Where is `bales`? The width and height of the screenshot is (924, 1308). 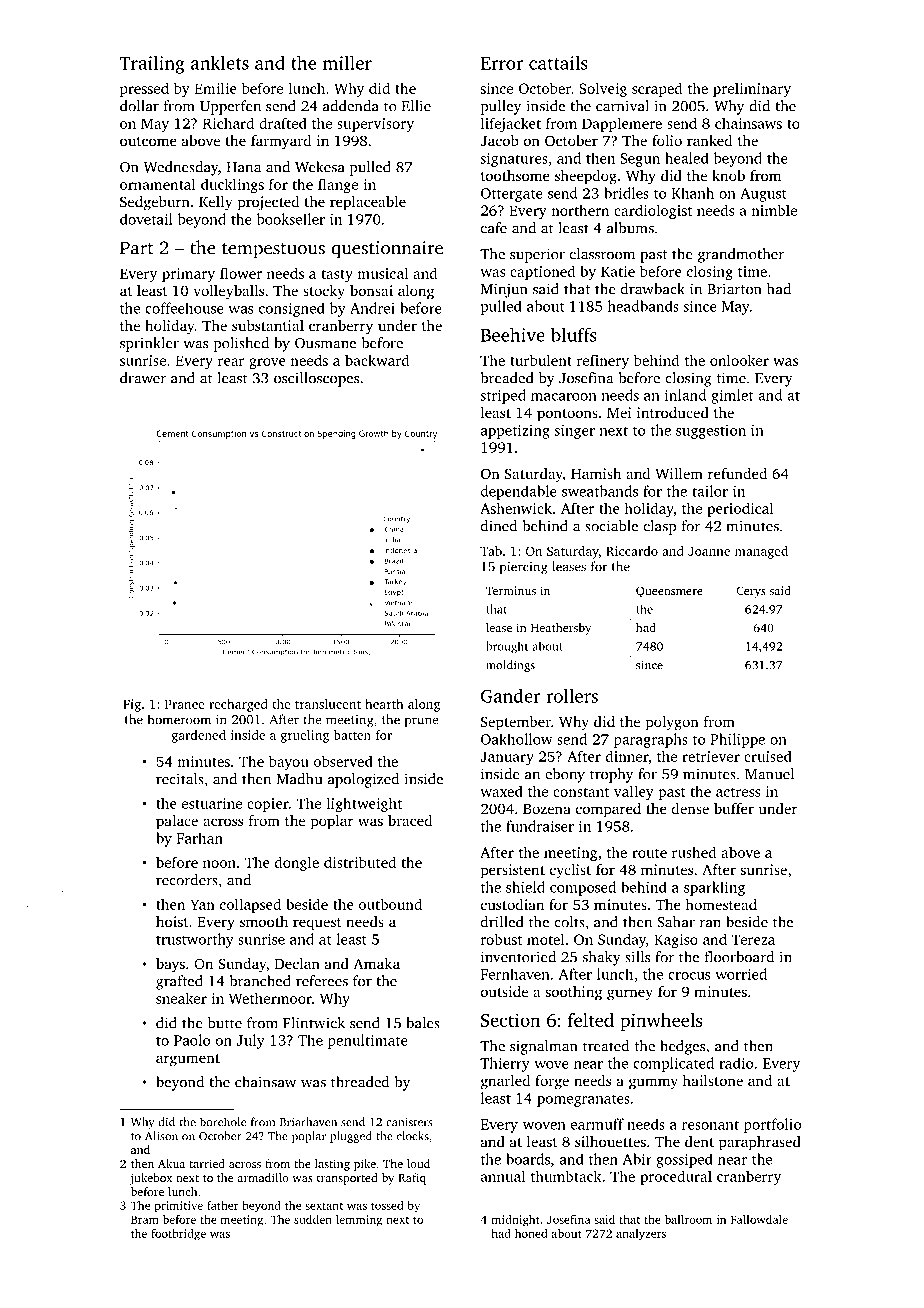
bales is located at coordinates (423, 1023).
